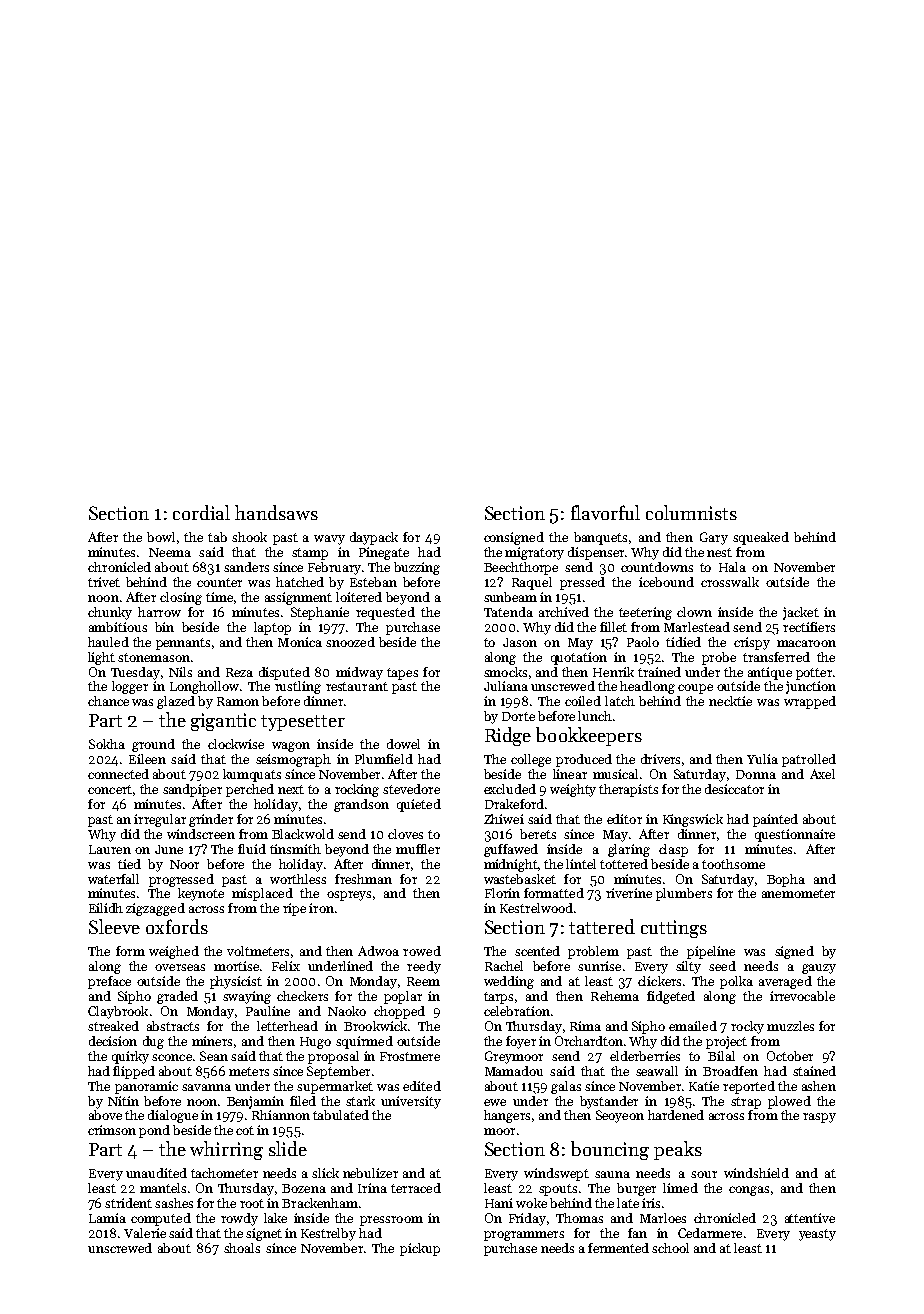 This screenshot has height=1314, width=924. I want to click on cordial, so click(201, 512).
